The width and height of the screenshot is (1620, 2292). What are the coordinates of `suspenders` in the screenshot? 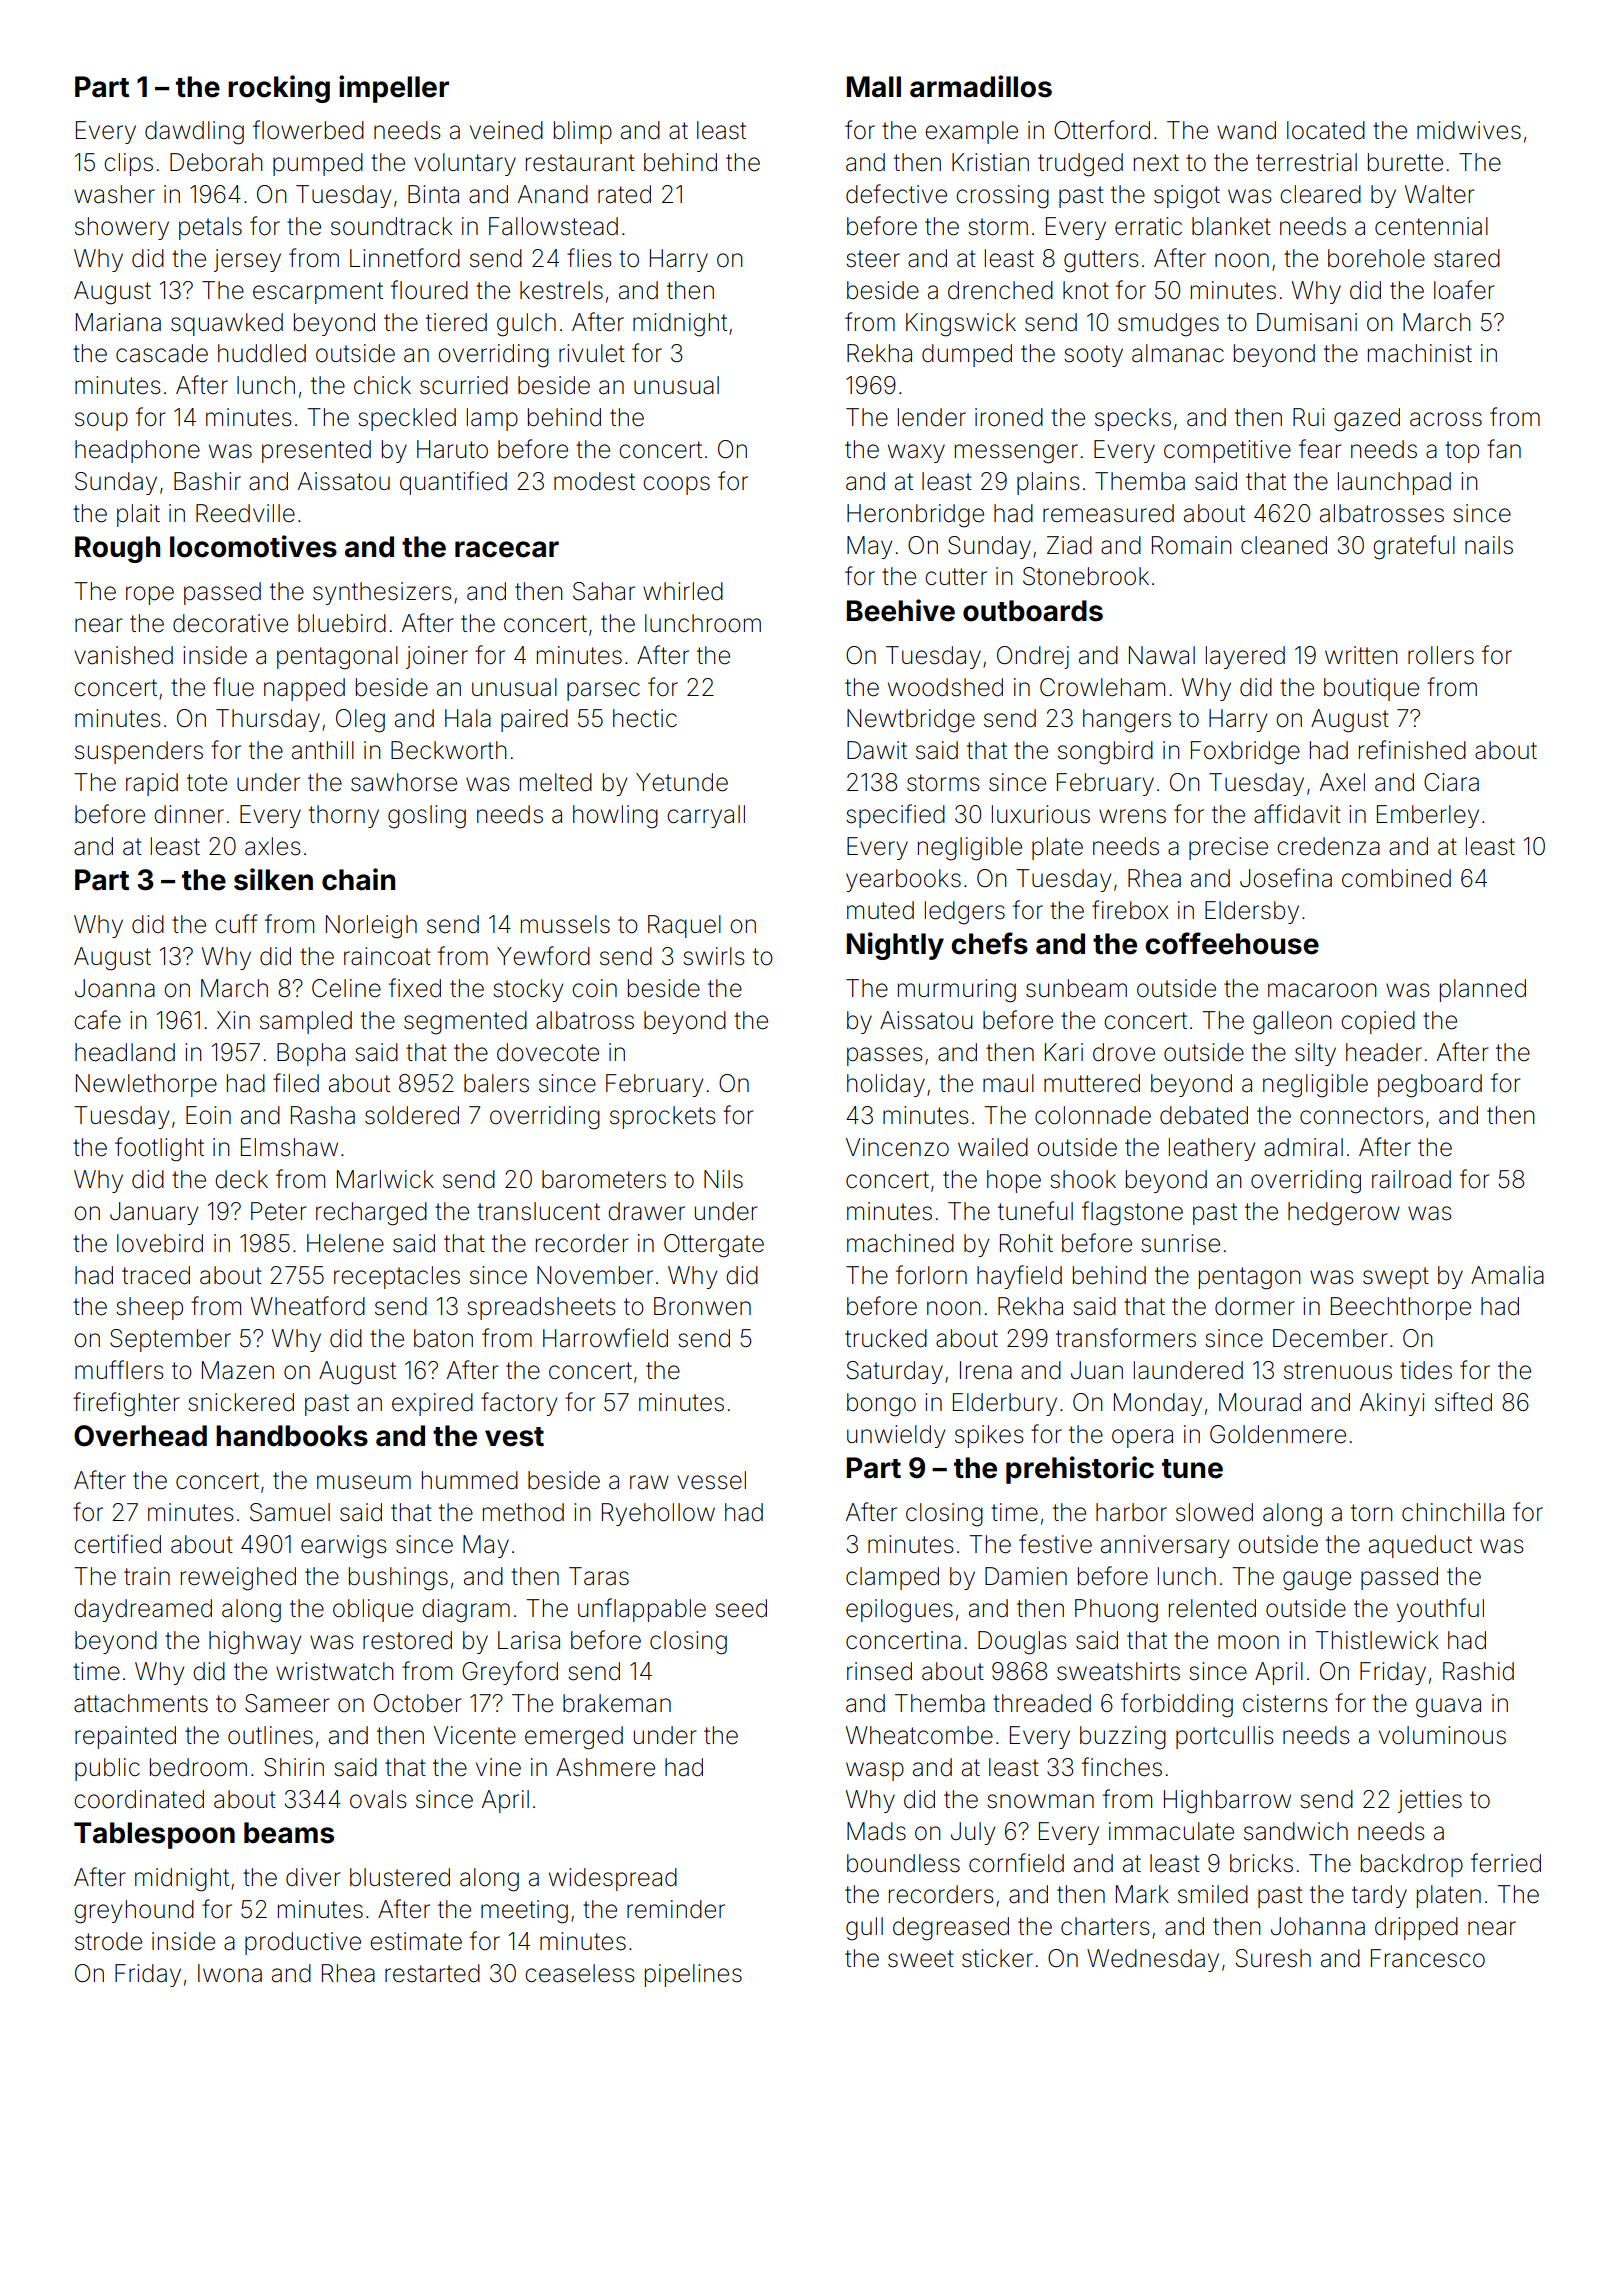 It's located at (139, 752).
